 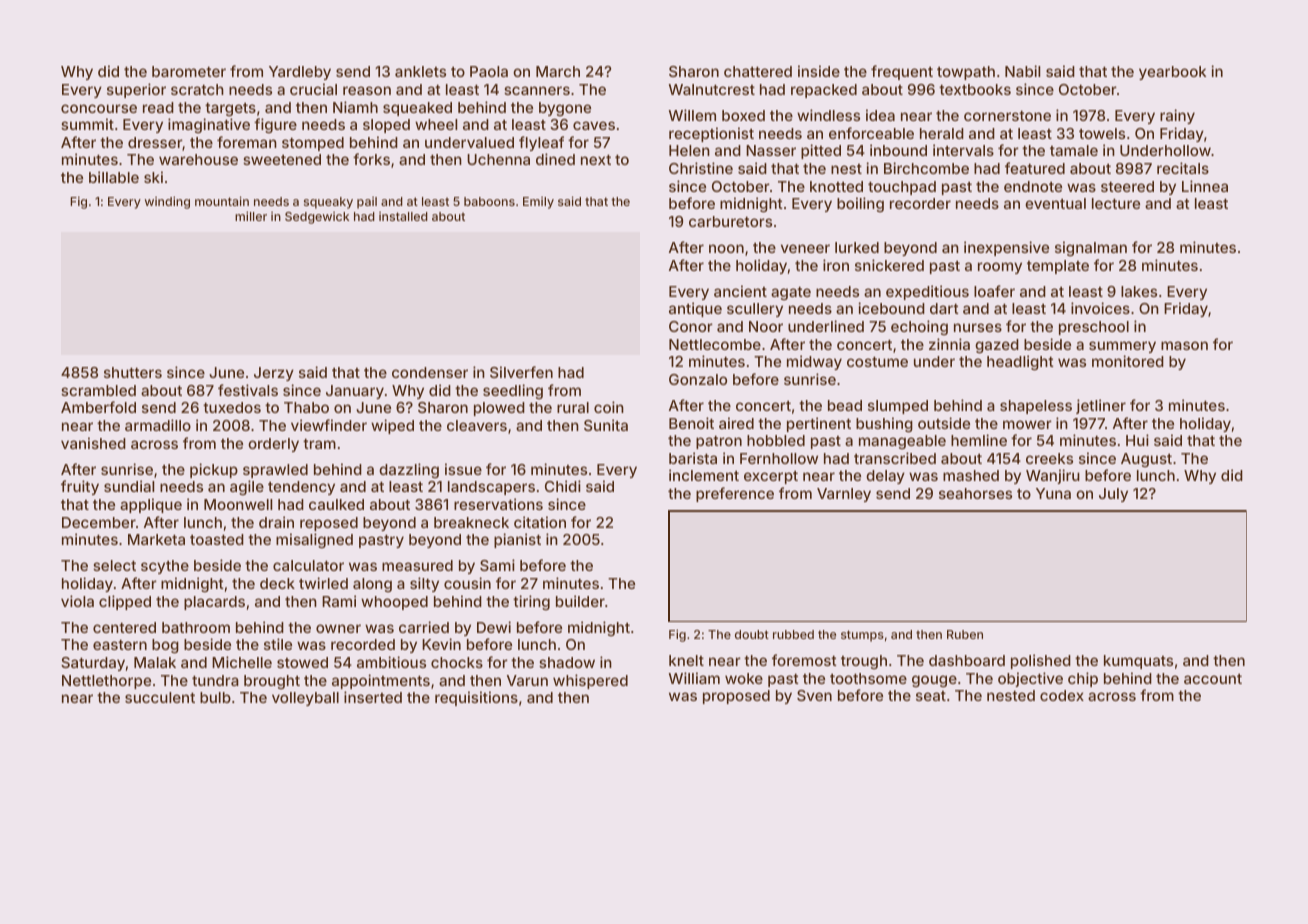 What do you see at coordinates (160, 697) in the document?
I see `succulent` at bounding box center [160, 697].
